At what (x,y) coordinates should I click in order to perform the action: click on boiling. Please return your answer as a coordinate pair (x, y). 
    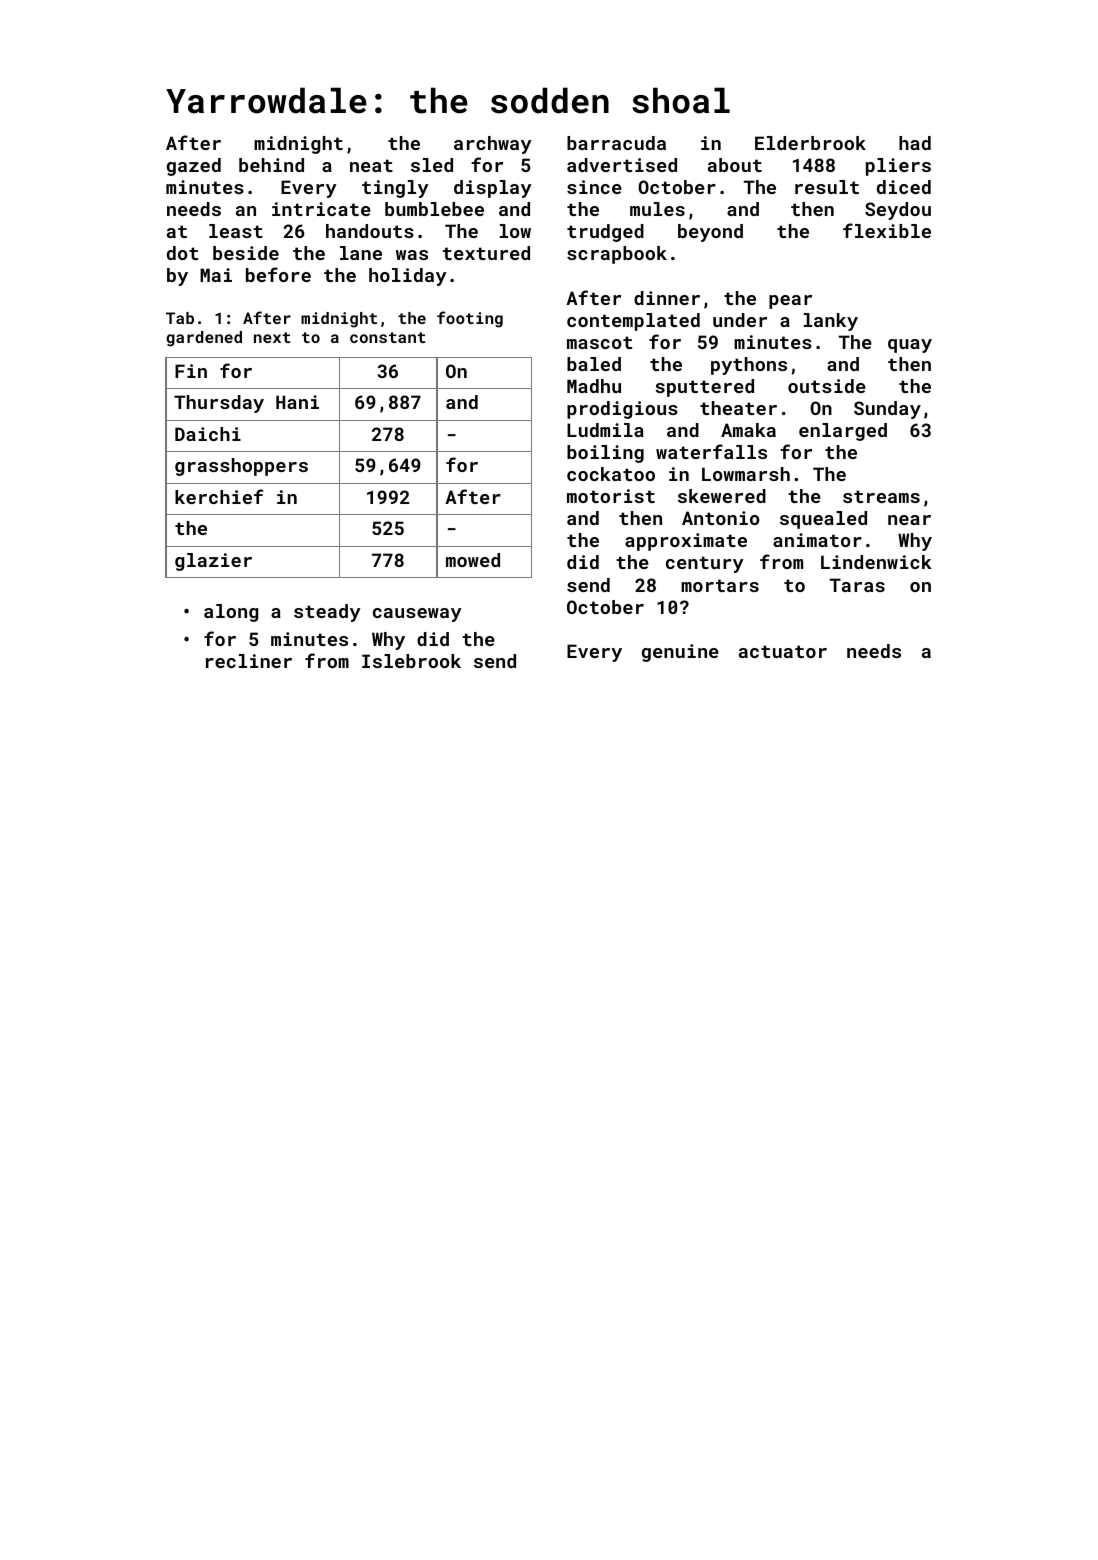
    Looking at the image, I should click on (605, 454).
